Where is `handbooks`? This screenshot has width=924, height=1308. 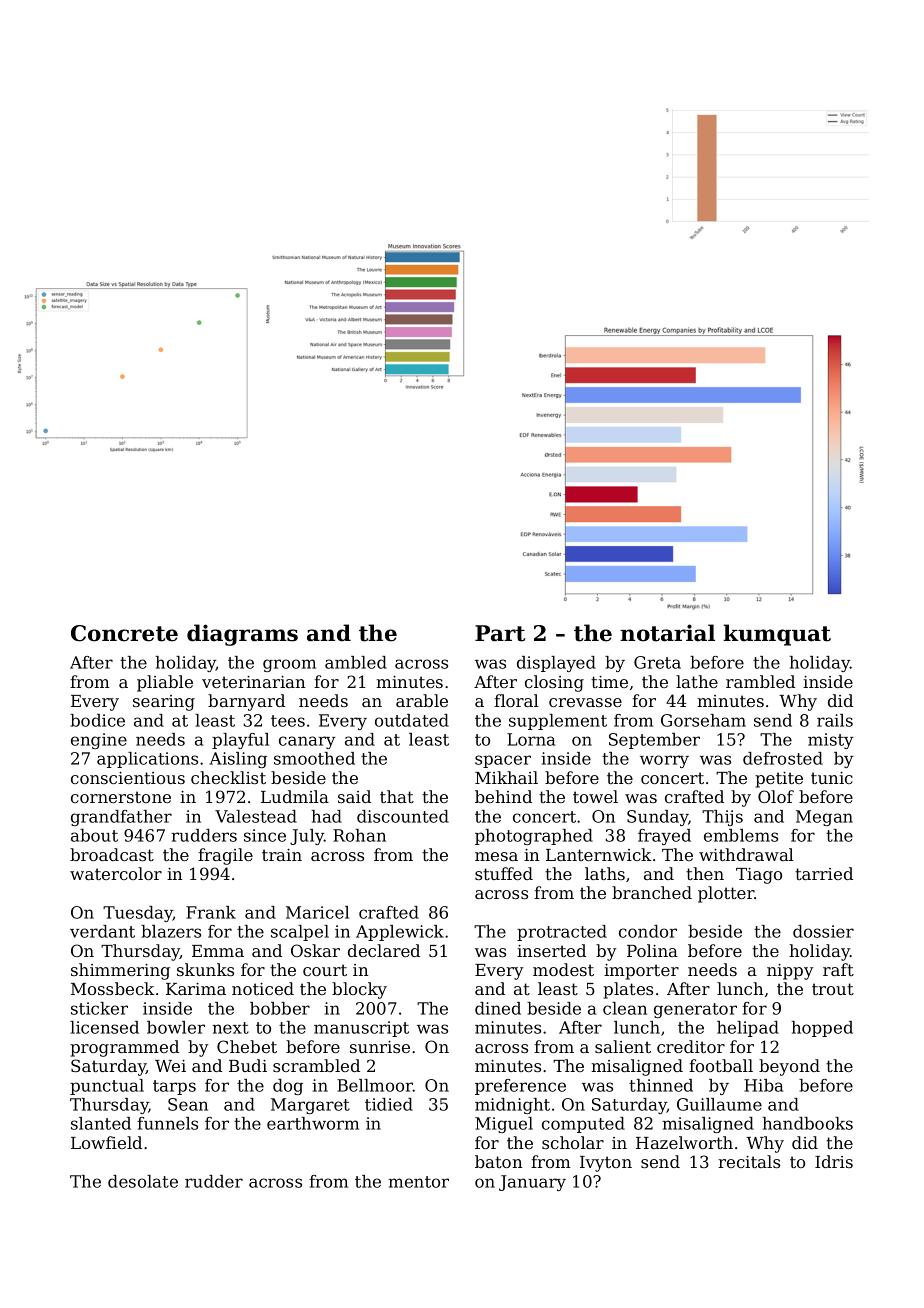
handbooks is located at coordinates (807, 1123).
